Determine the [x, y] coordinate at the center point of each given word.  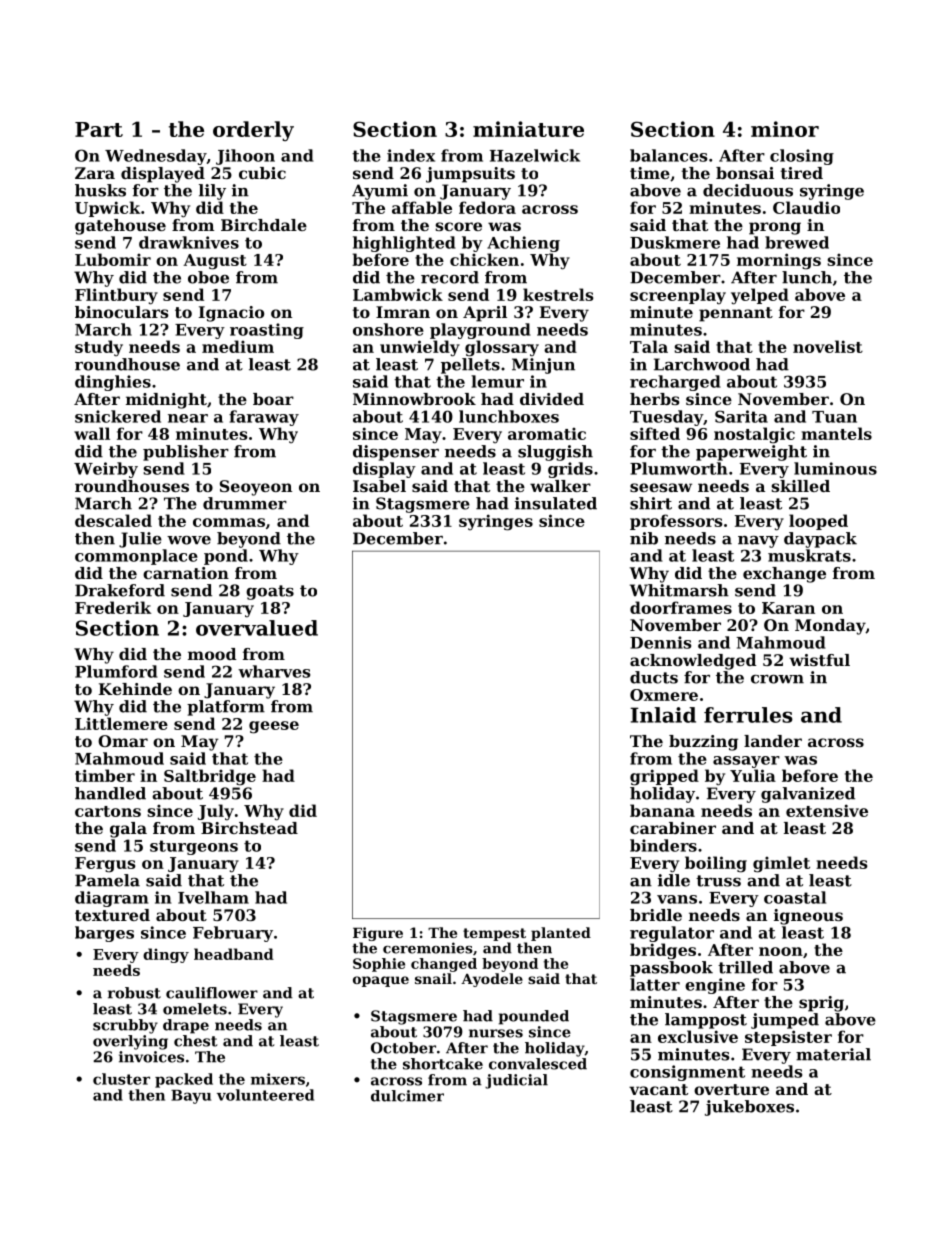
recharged [675, 383]
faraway [264, 418]
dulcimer [407, 1096]
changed [444, 965]
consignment [687, 1073]
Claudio [806, 207]
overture [731, 1089]
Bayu [191, 1097]
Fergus [105, 865]
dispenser [396, 453]
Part [99, 129]
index [411, 155]
